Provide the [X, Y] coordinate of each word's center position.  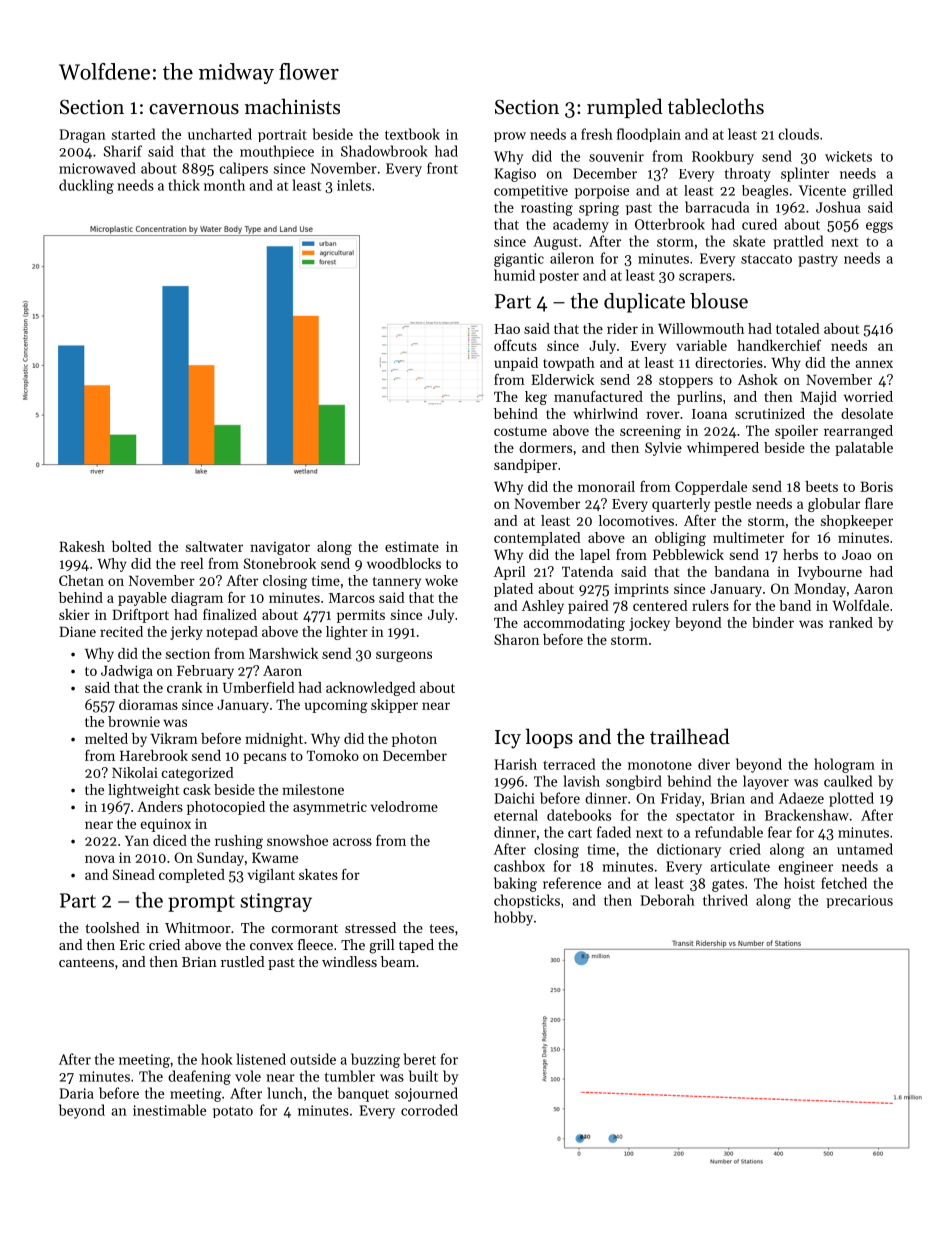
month [224, 185]
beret [419, 1059]
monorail [606, 486]
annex [874, 364]
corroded [429, 1110]
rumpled [625, 108]
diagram [197, 599]
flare [879, 503]
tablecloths [716, 106]
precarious [859, 901]
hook [217, 1059]
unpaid [516, 364]
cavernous [194, 109]
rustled [243, 961]
